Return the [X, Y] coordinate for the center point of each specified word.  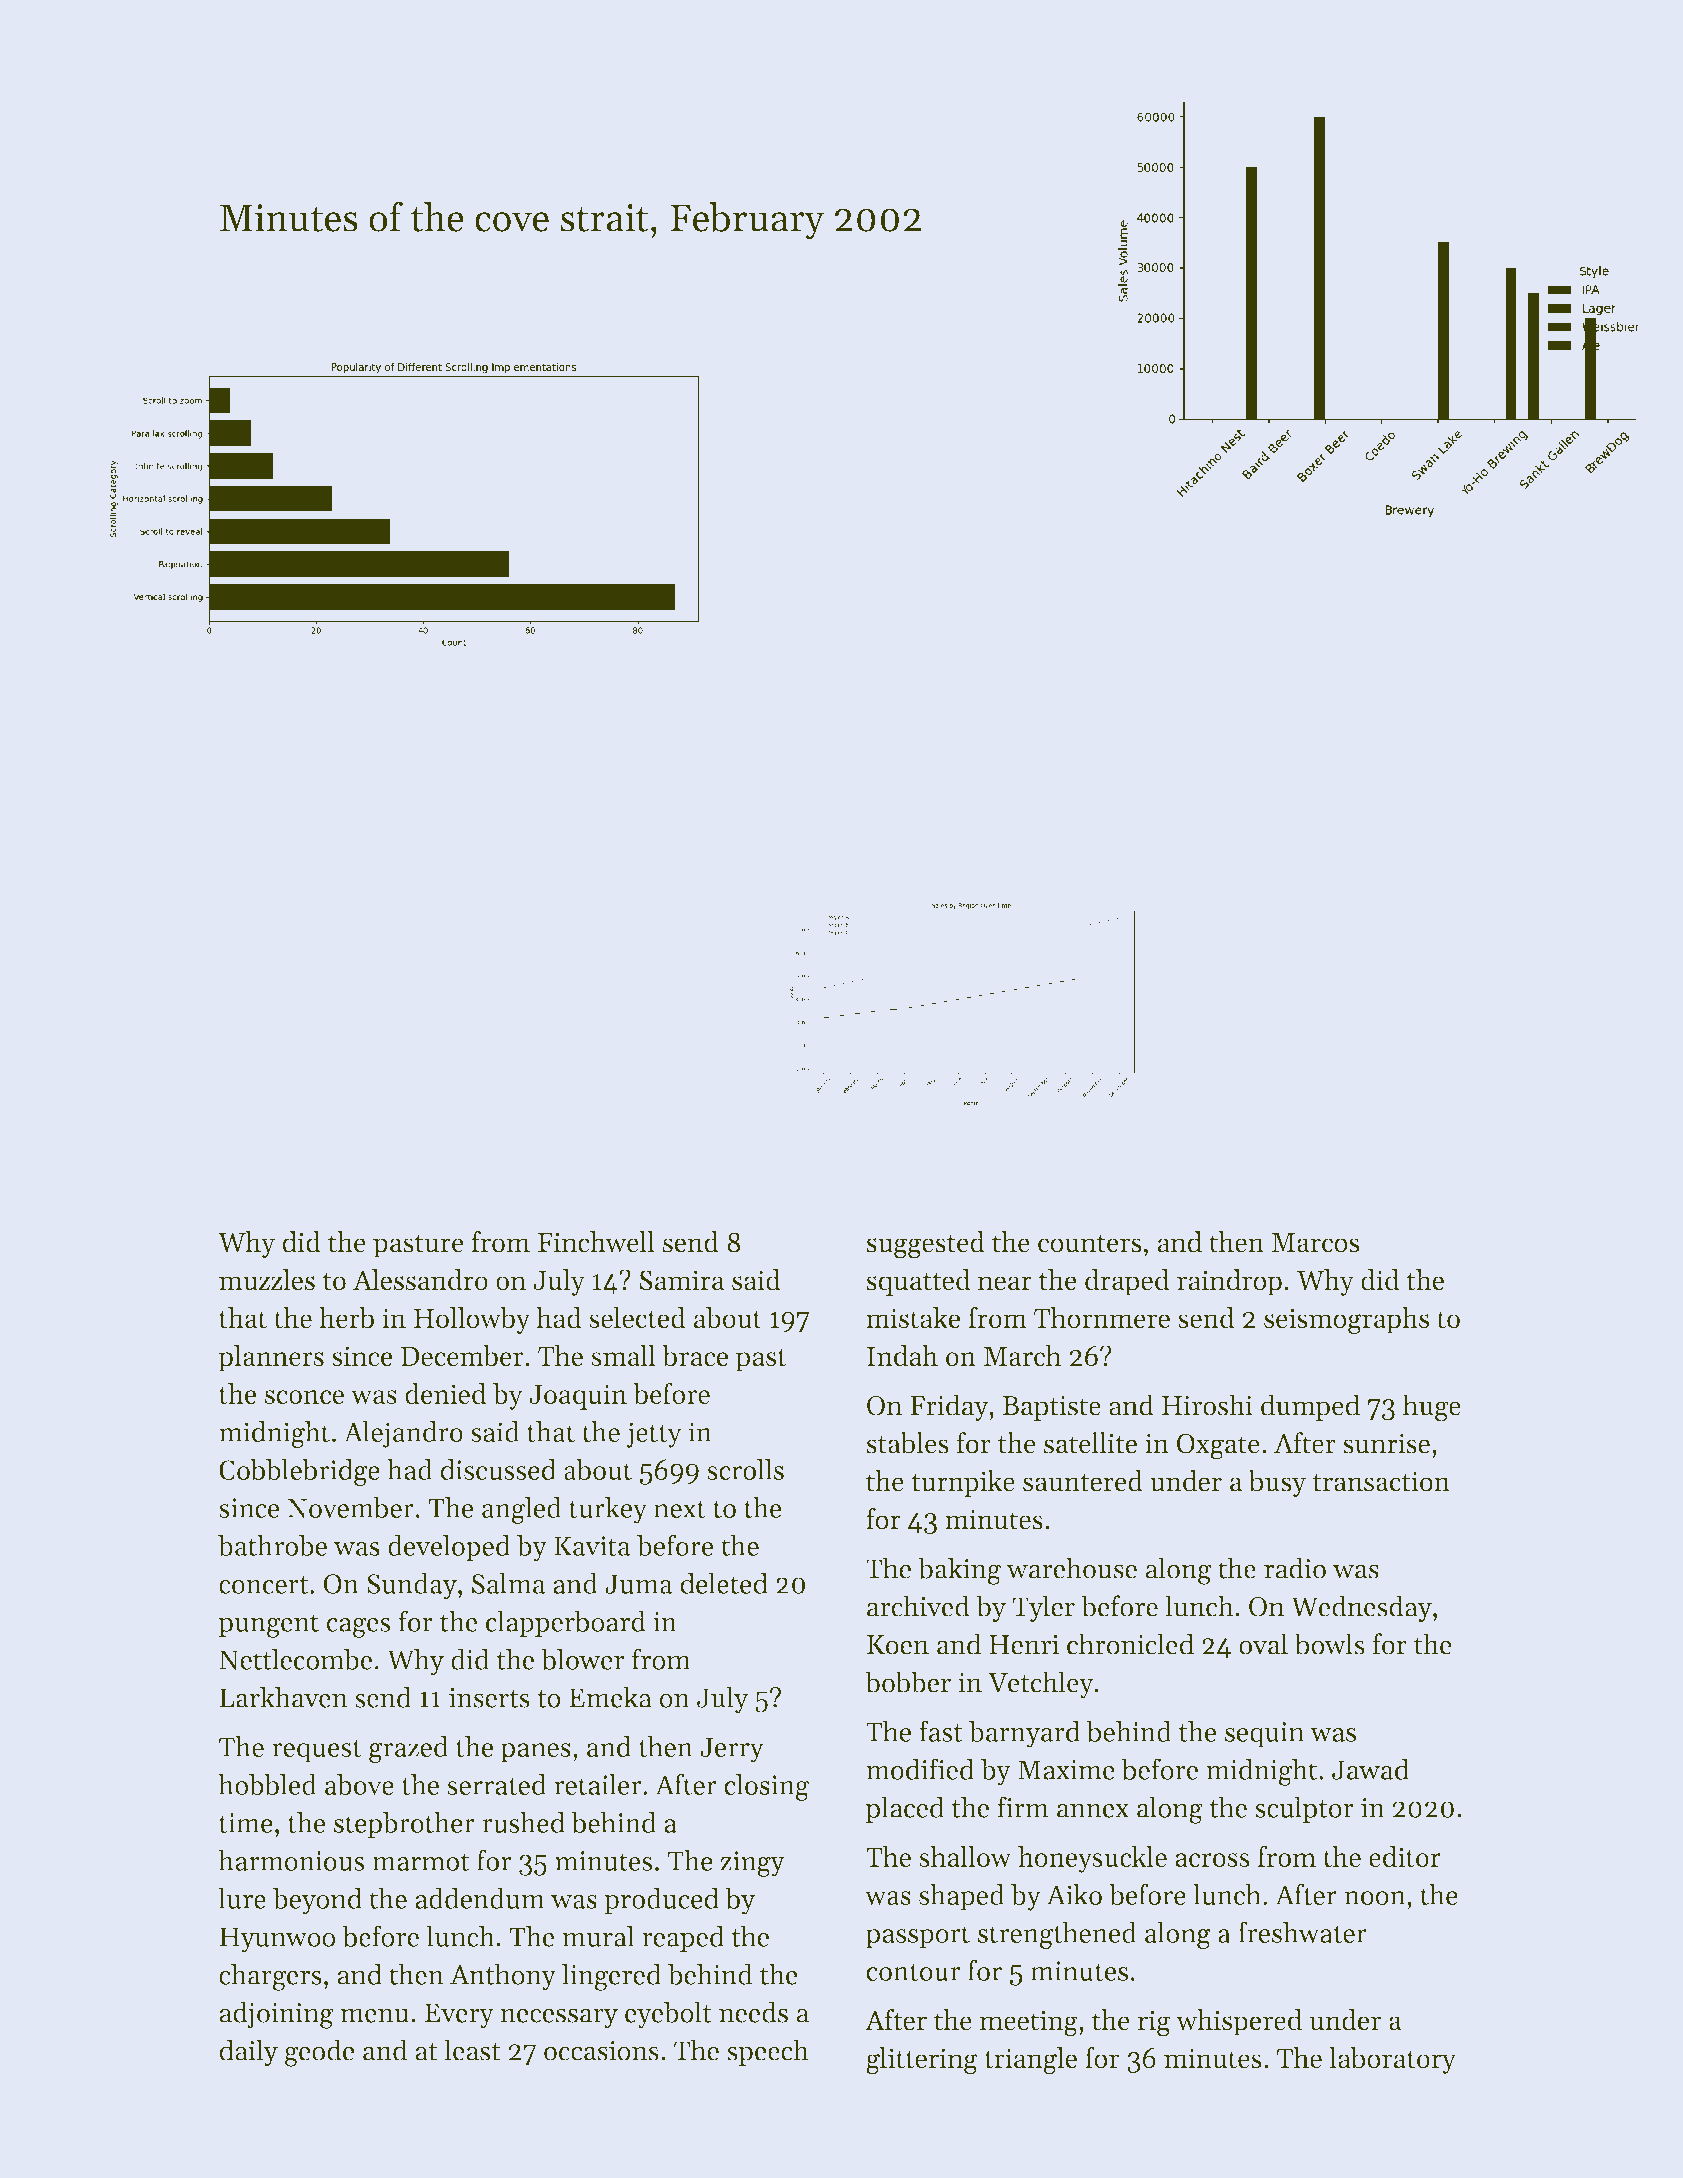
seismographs [1346, 1321]
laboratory [1392, 2060]
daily [248, 2053]
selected [637, 1318]
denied [445, 1393]
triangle [1030, 2061]
